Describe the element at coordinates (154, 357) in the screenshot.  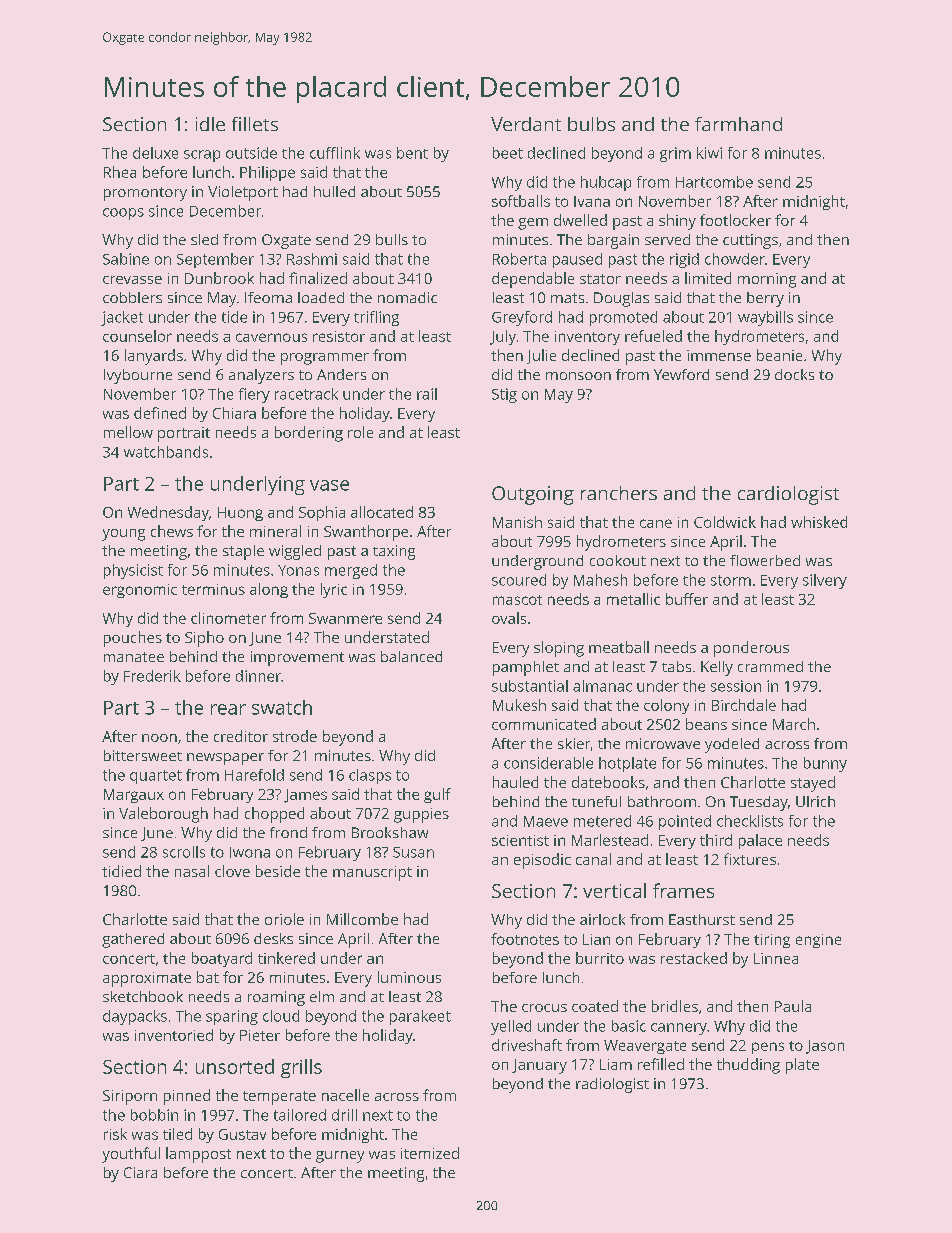
I see `lanyards` at that location.
